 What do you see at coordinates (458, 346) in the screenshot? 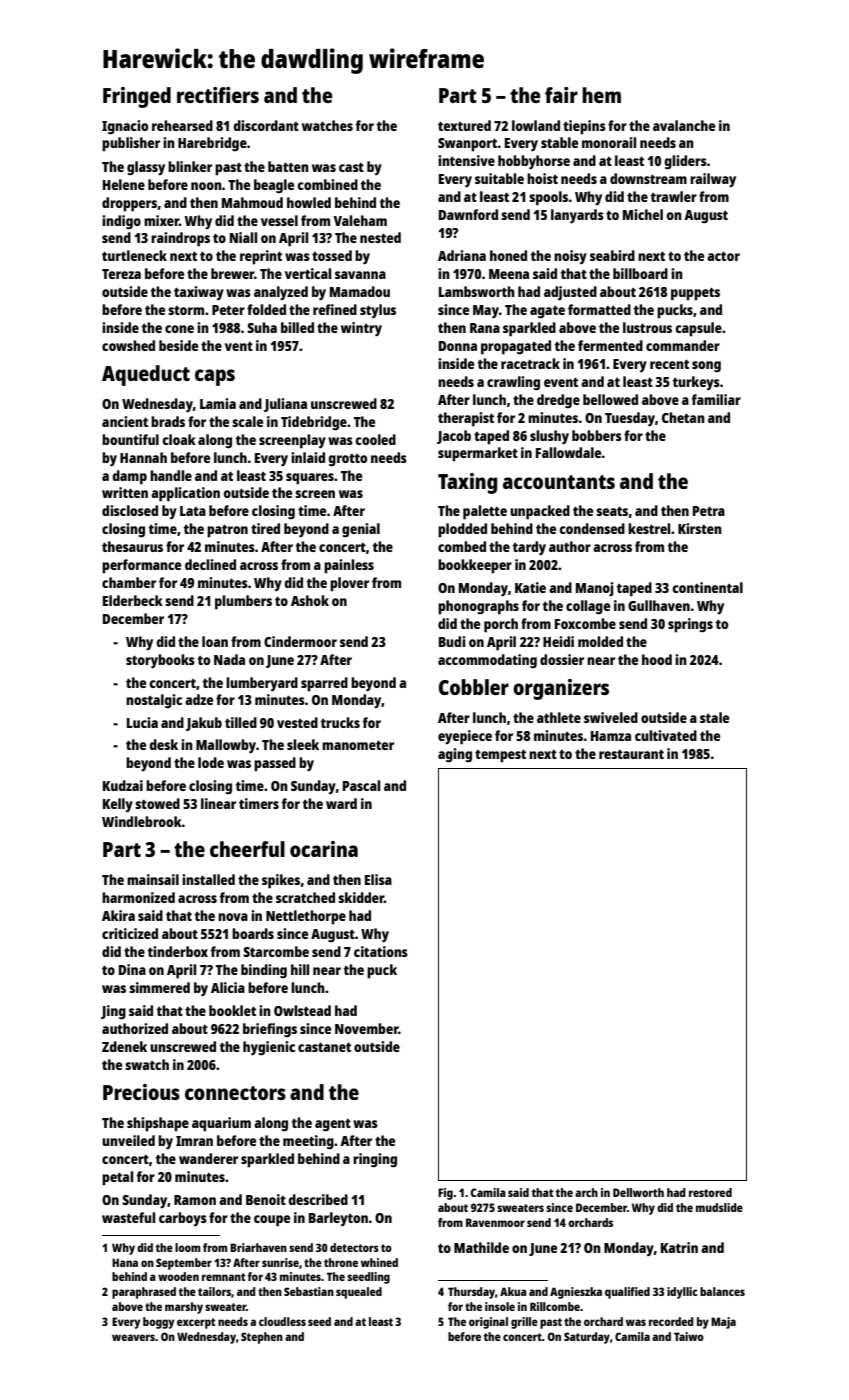
I see `Donna` at bounding box center [458, 346].
